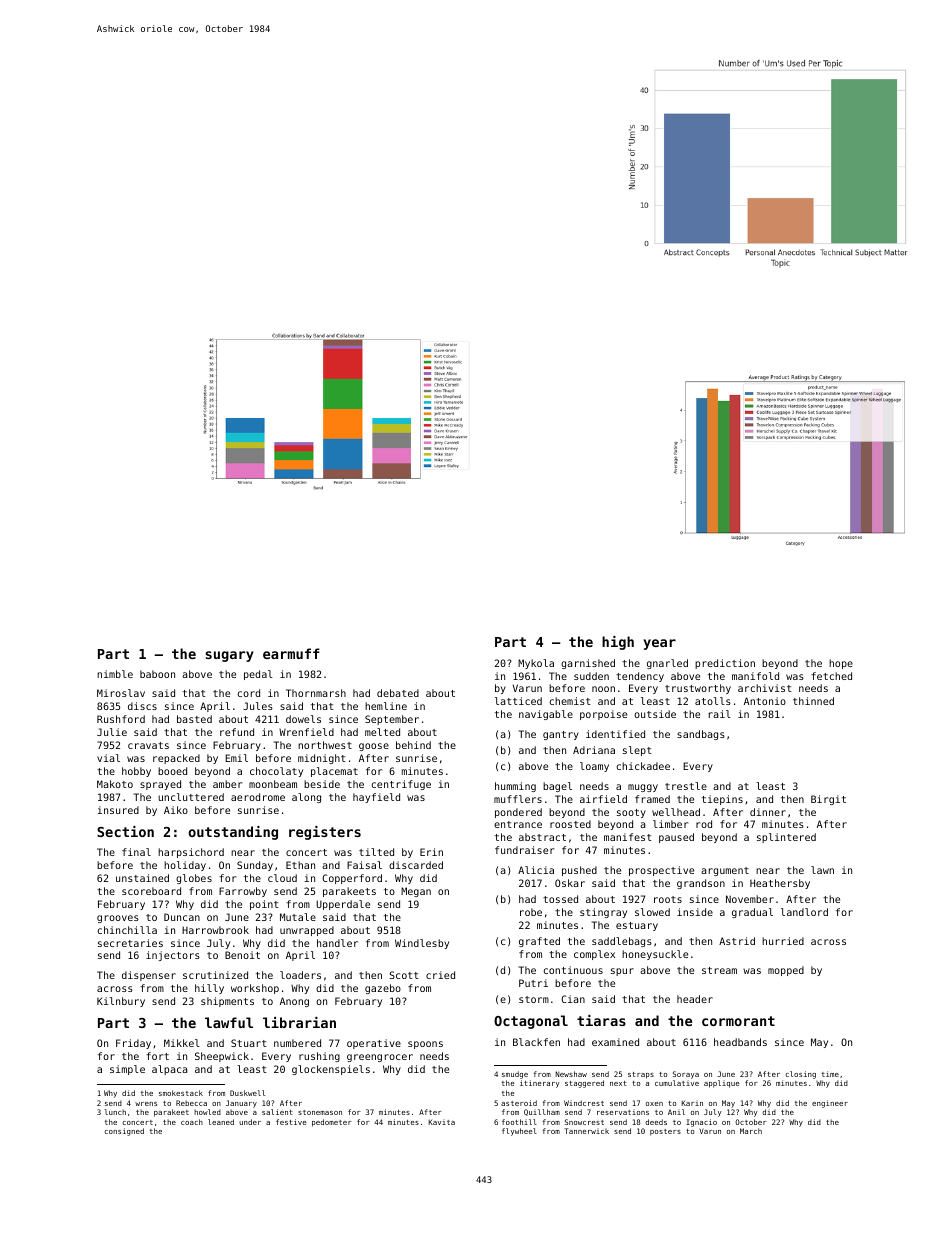  What do you see at coordinates (441, 1122) in the screenshot?
I see `Kavita` at bounding box center [441, 1122].
